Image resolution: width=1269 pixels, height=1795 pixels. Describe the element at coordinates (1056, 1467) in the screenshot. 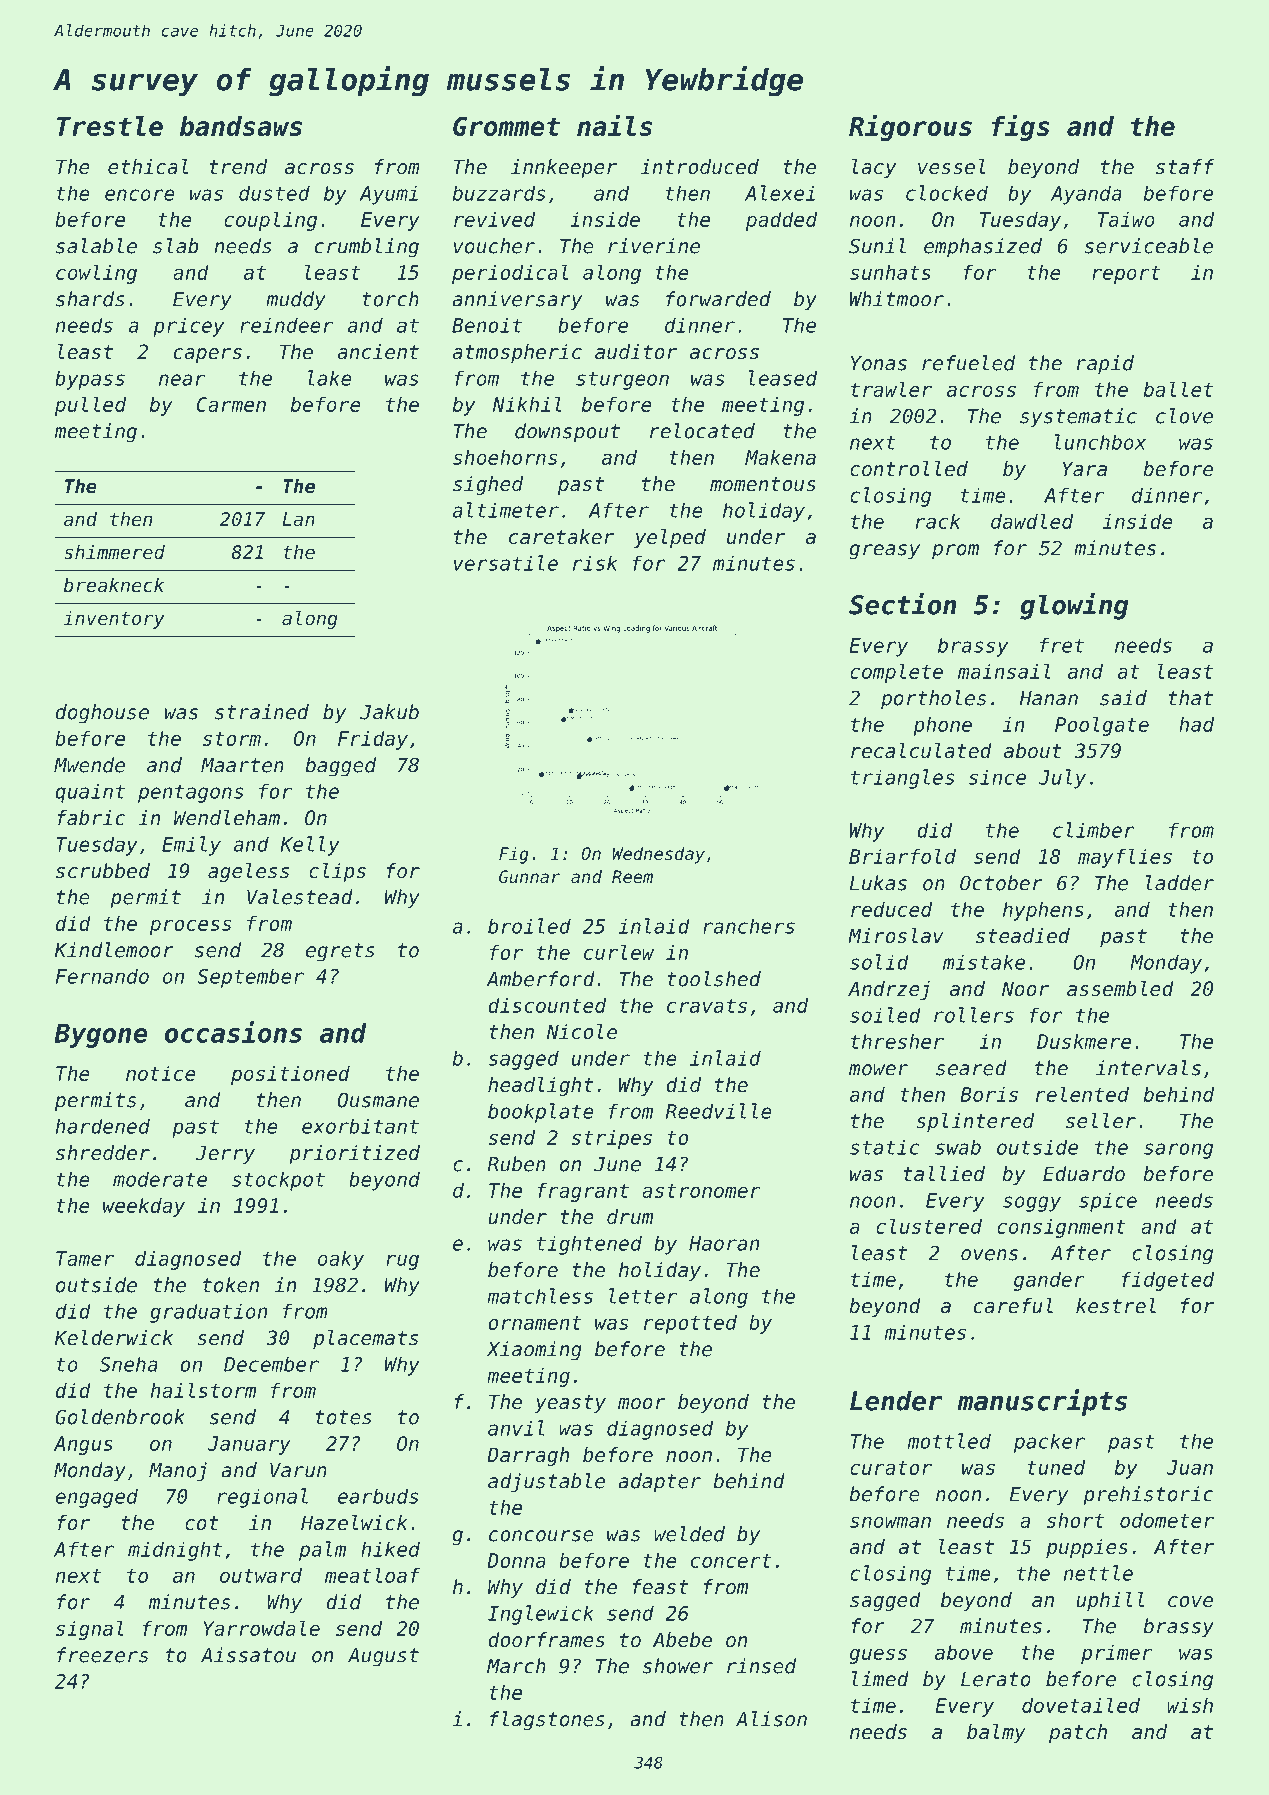

I see `tuned` at that location.
